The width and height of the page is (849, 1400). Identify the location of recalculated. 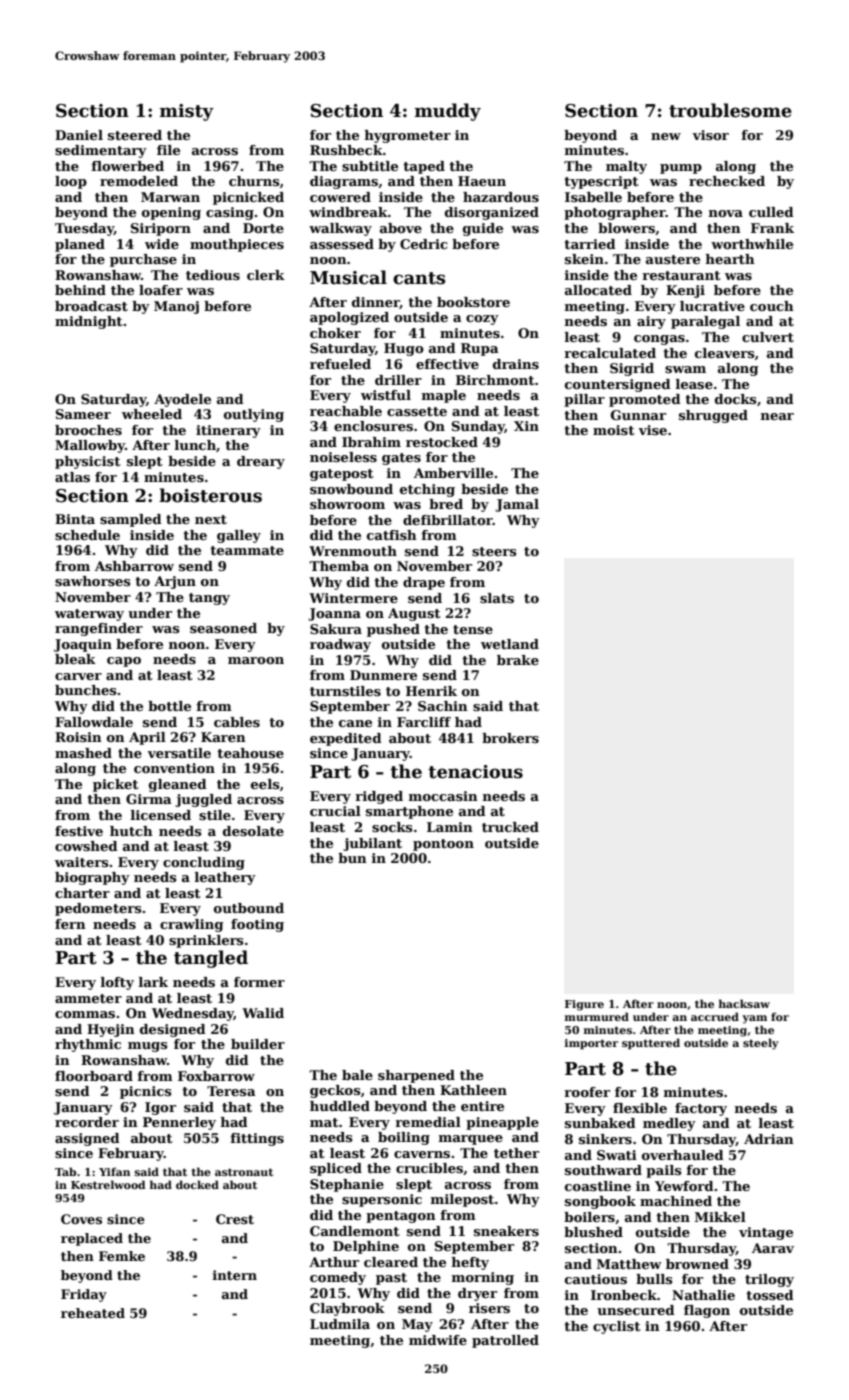
(610, 353).
